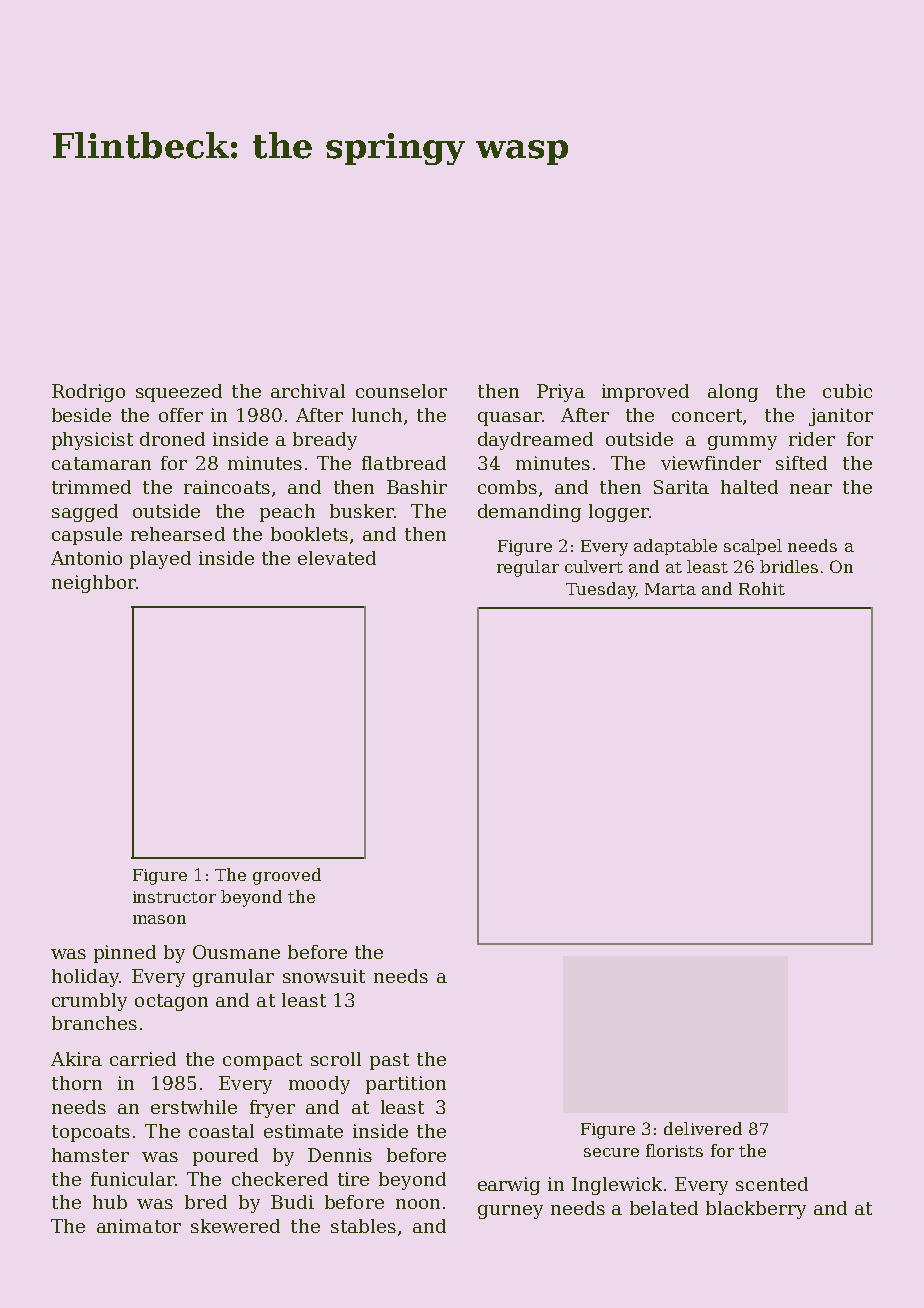 The image size is (924, 1308). I want to click on Akira, so click(76, 1059).
